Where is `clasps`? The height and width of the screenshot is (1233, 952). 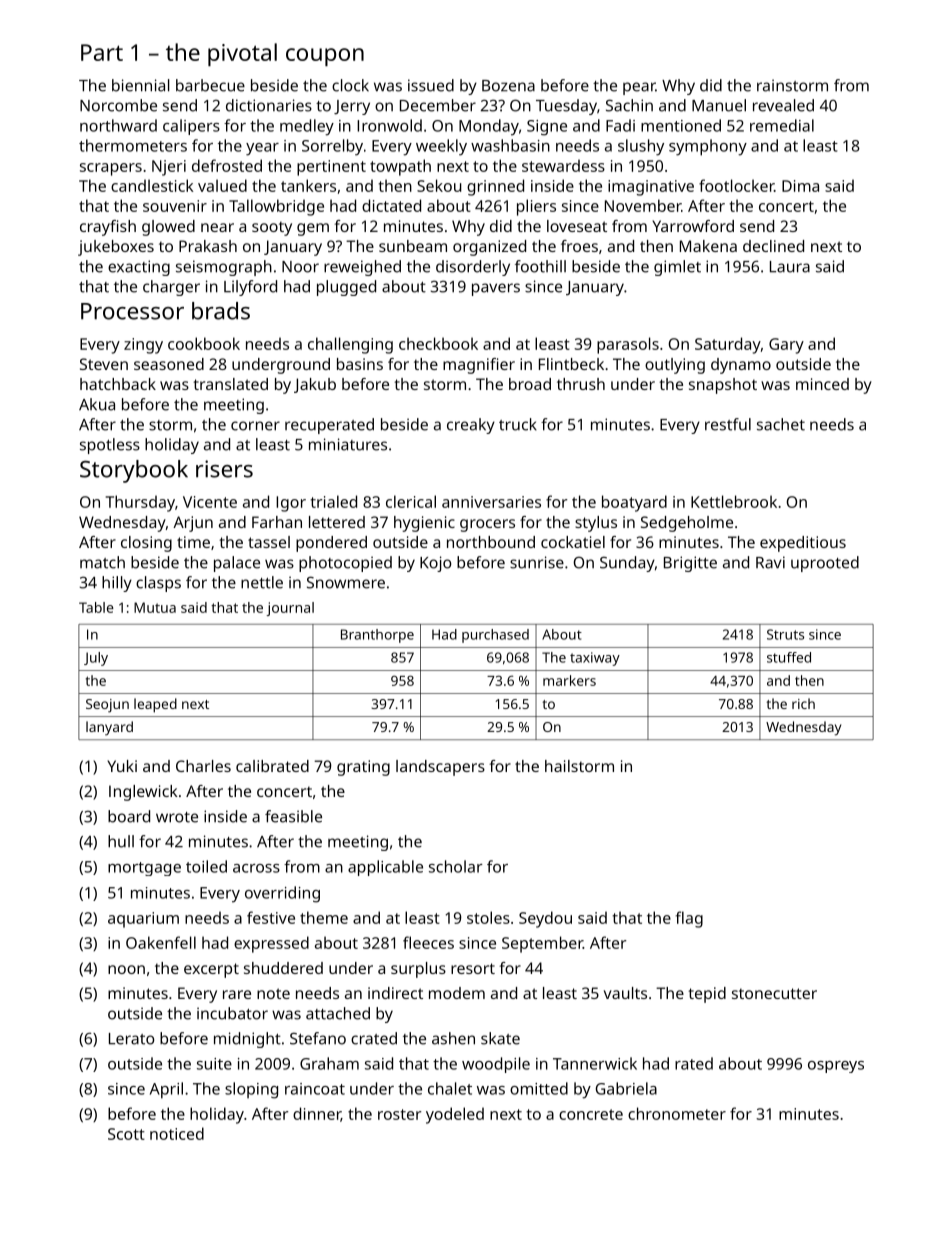
clasps is located at coordinates (158, 584).
